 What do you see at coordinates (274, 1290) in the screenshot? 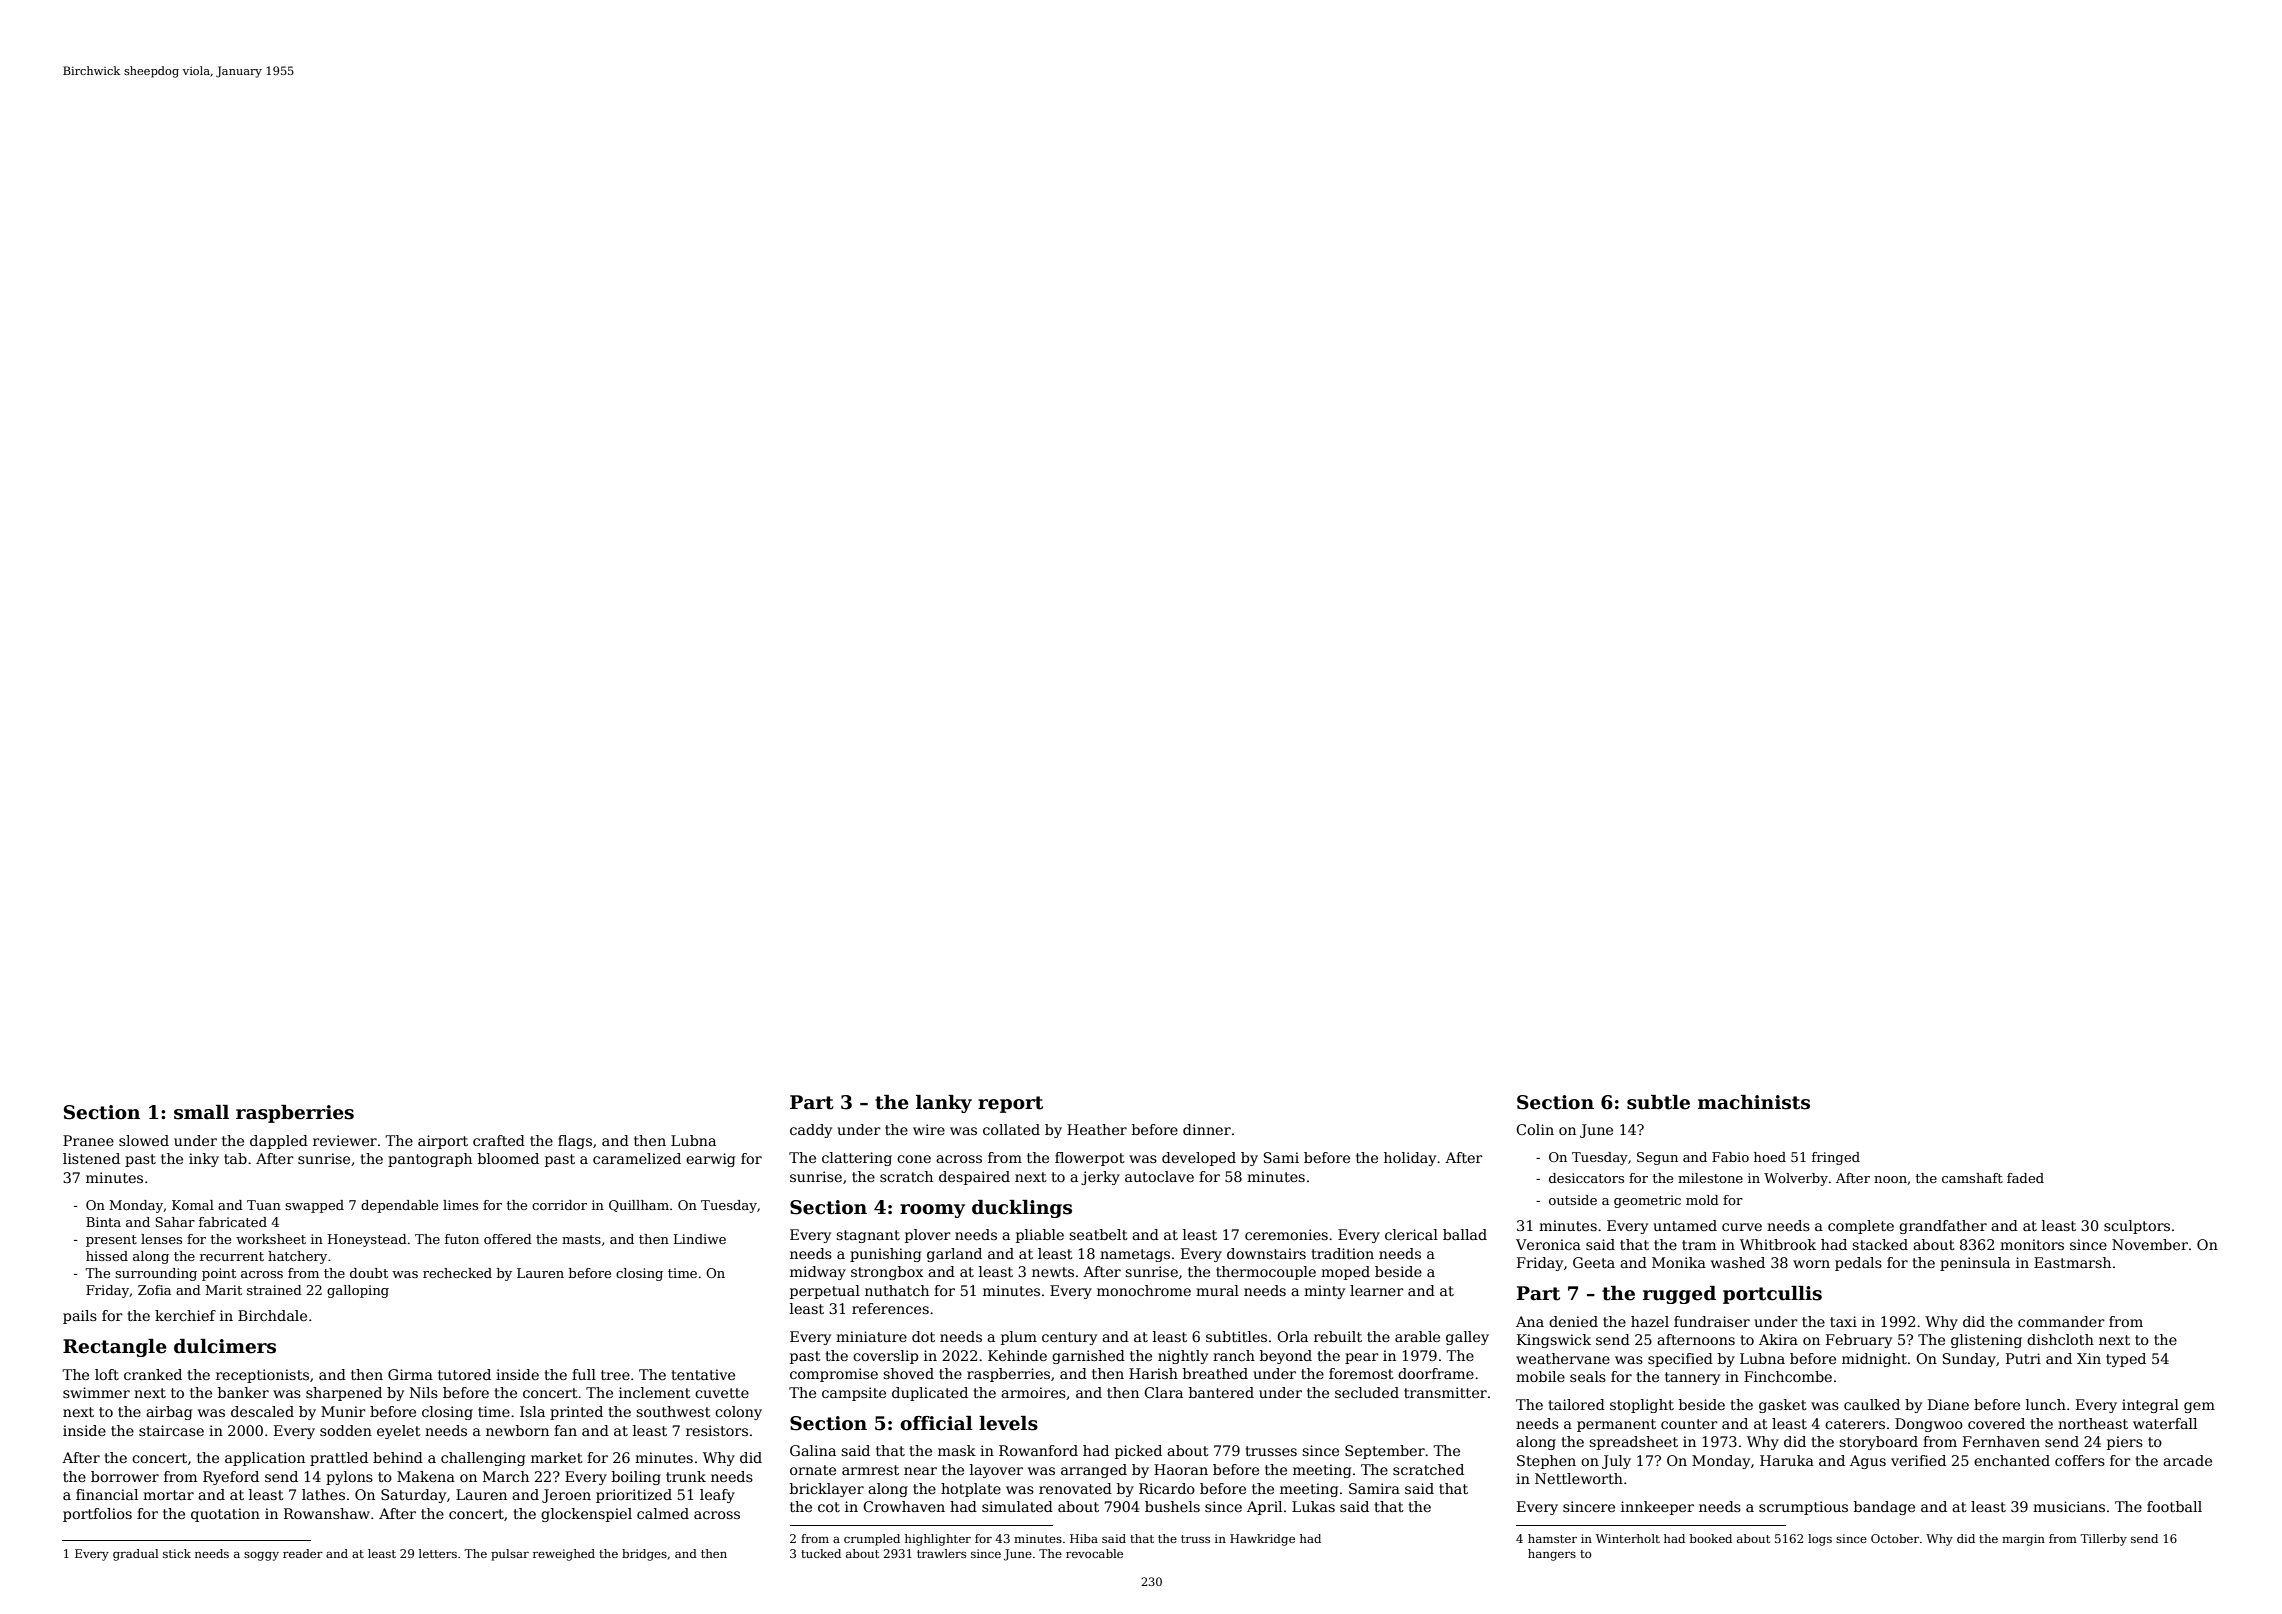
I see `strained` at bounding box center [274, 1290].
